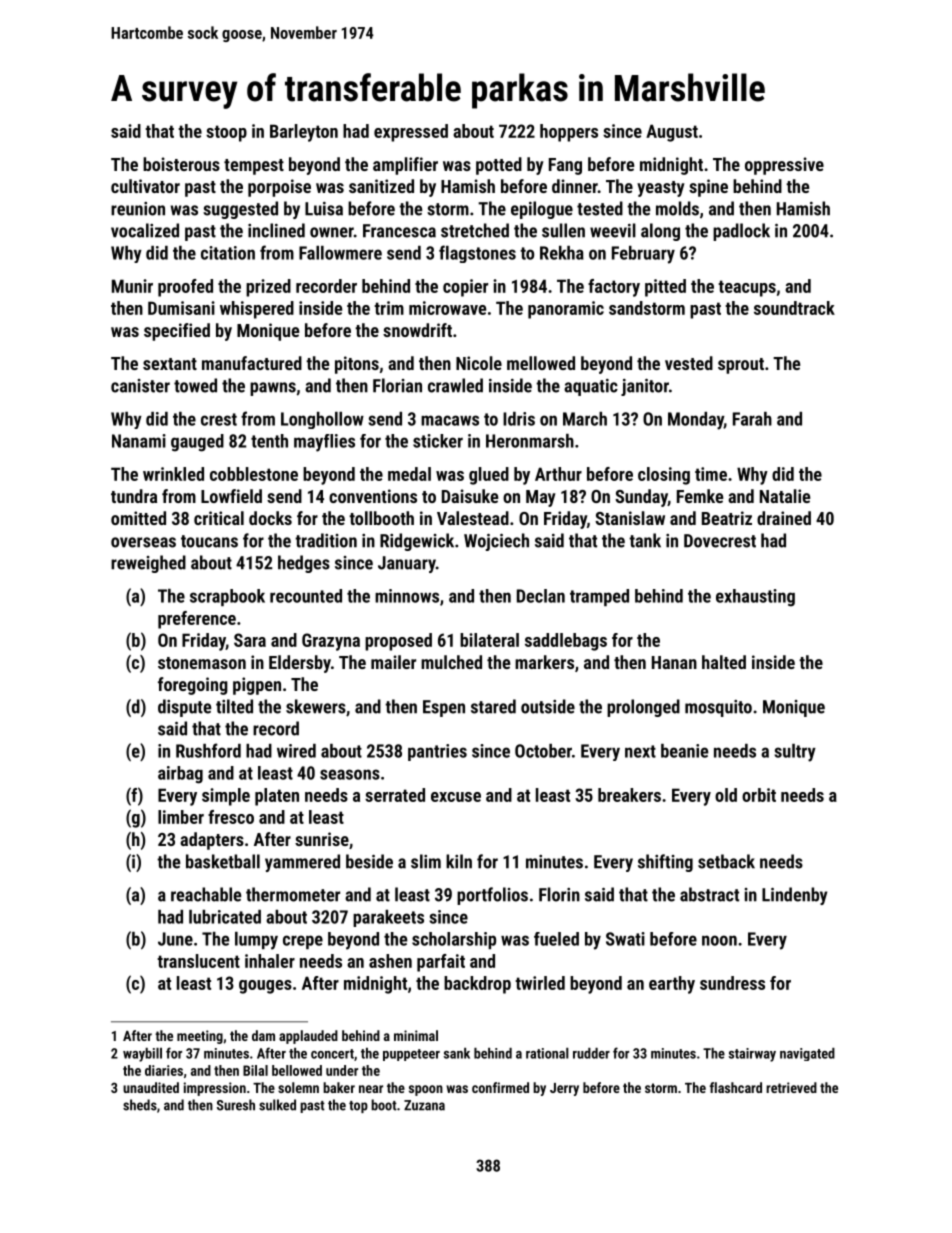 The width and height of the screenshot is (952, 1233). Describe the element at coordinates (807, 1054) in the screenshot. I see `navigated` at that location.
